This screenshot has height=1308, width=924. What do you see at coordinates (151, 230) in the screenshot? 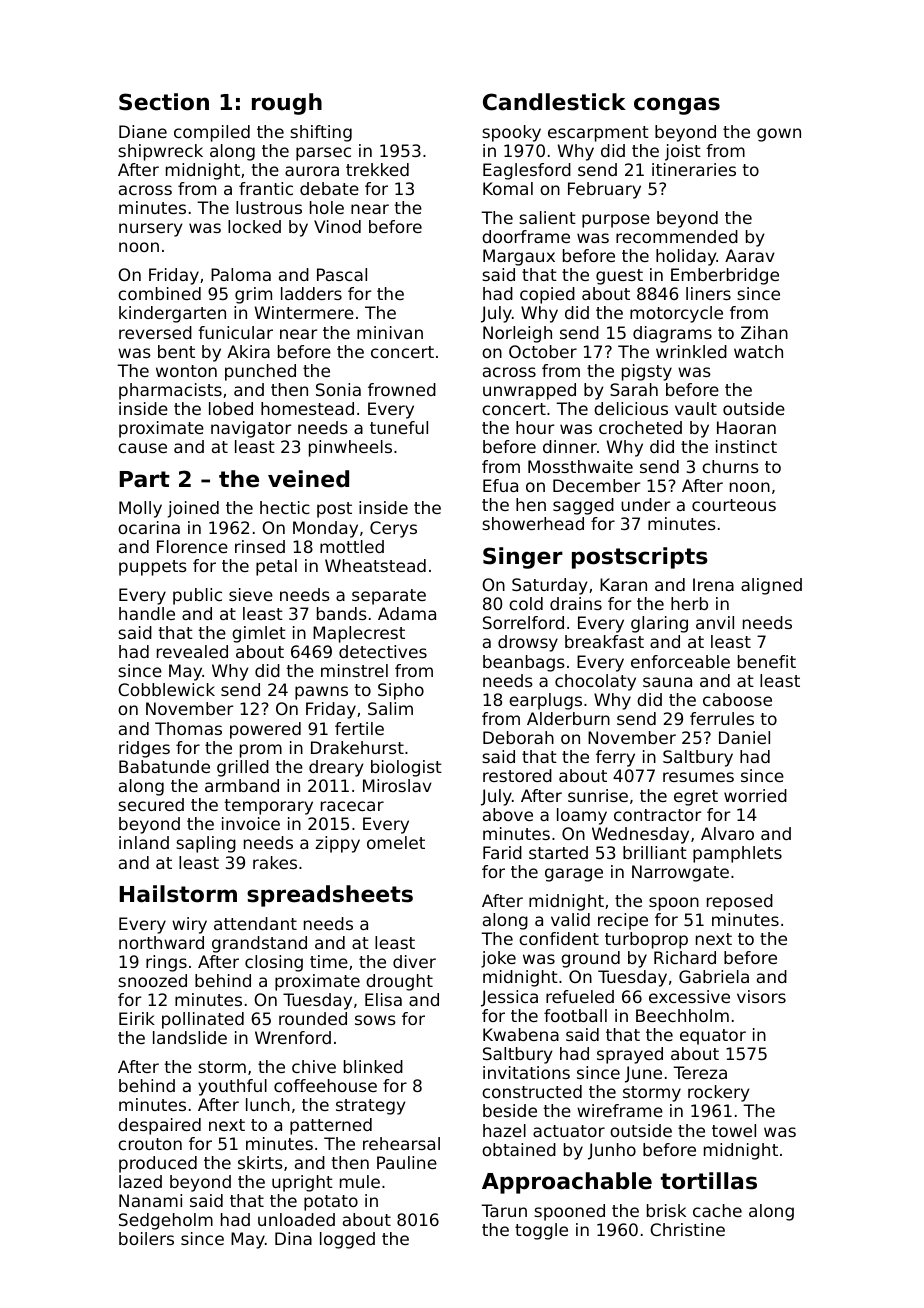
I see `nursery` at bounding box center [151, 230].
